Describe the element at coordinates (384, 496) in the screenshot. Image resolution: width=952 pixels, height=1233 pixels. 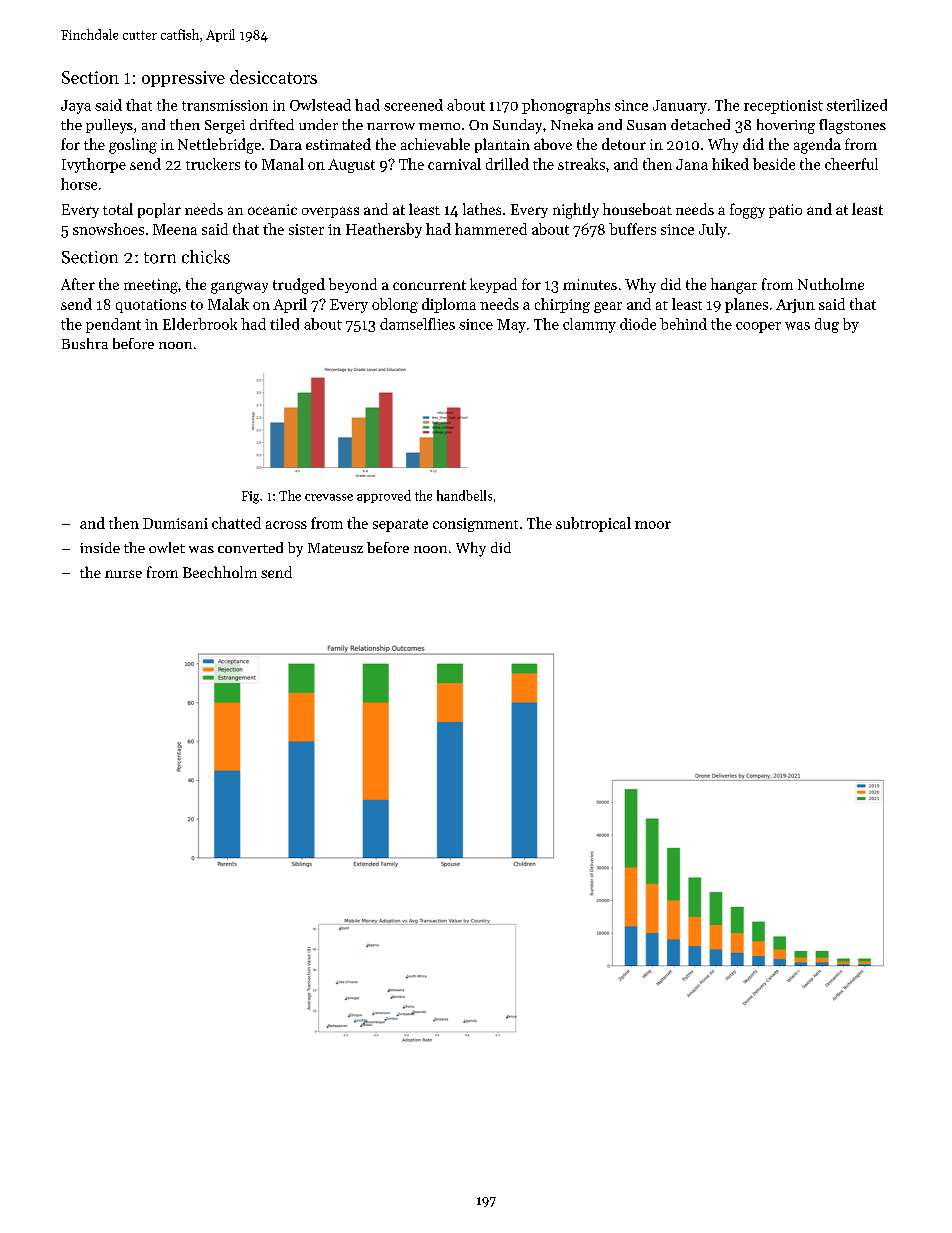
I see `approved` at that location.
